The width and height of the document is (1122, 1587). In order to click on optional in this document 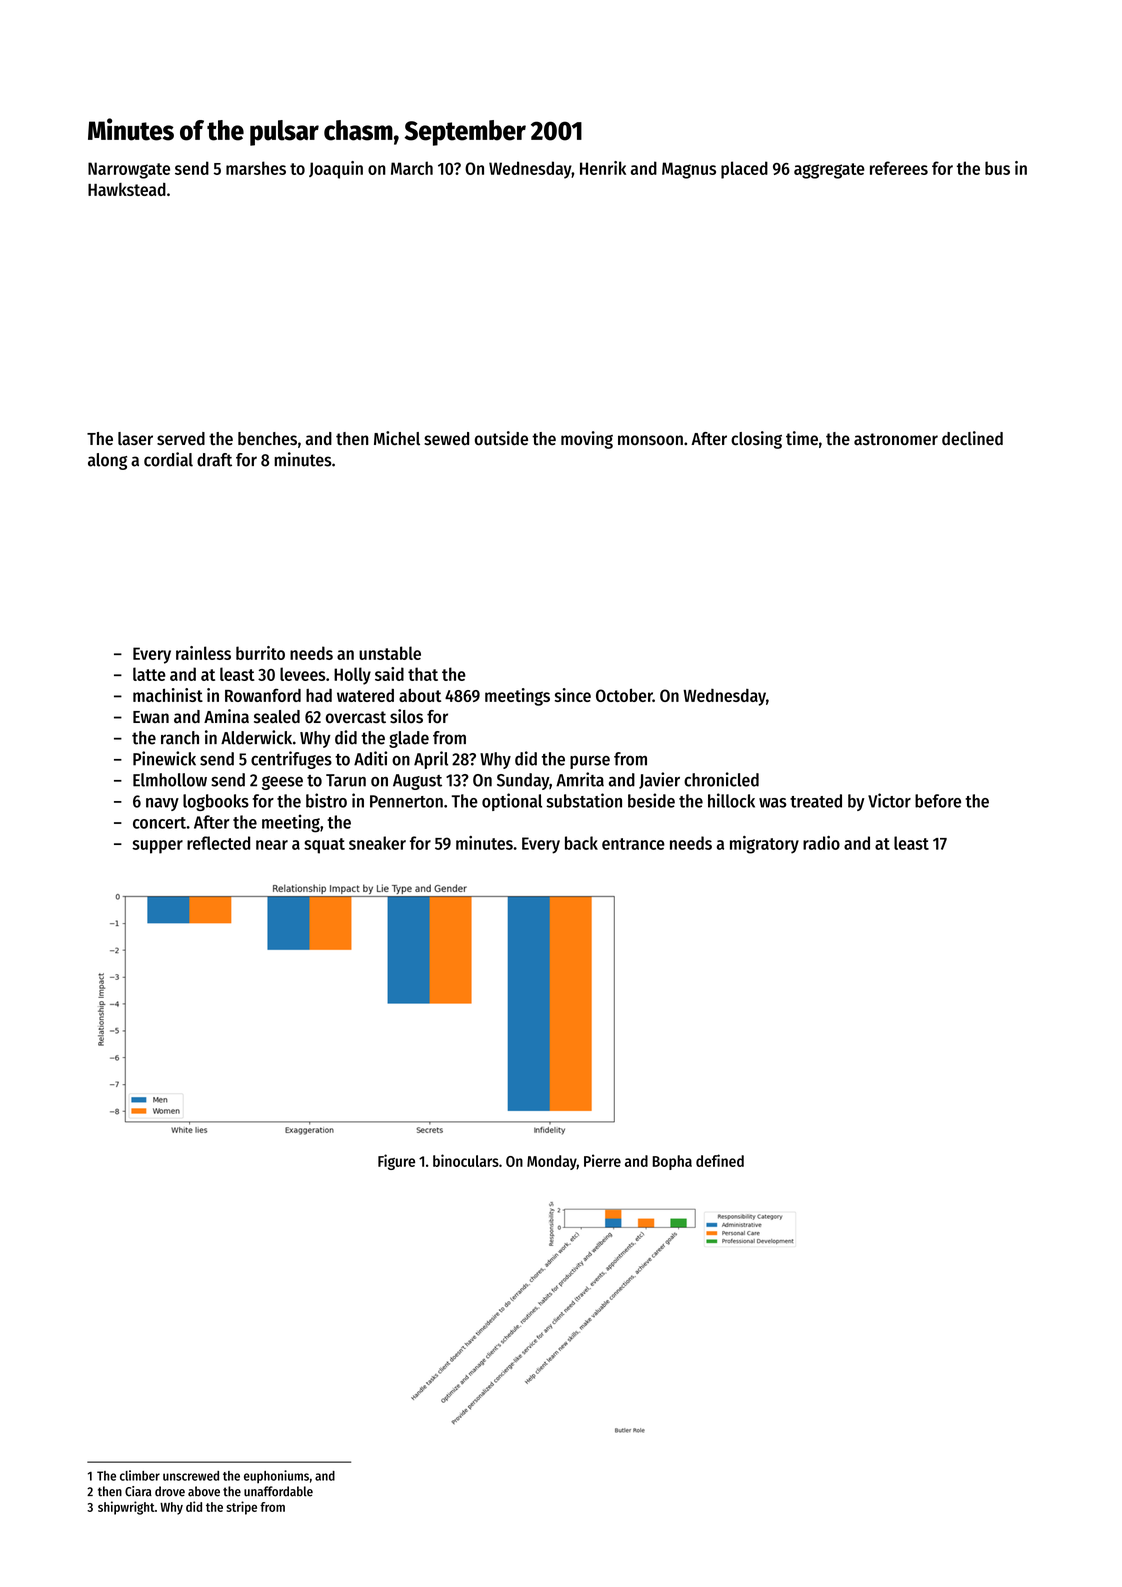, I will do `click(512, 802)`.
